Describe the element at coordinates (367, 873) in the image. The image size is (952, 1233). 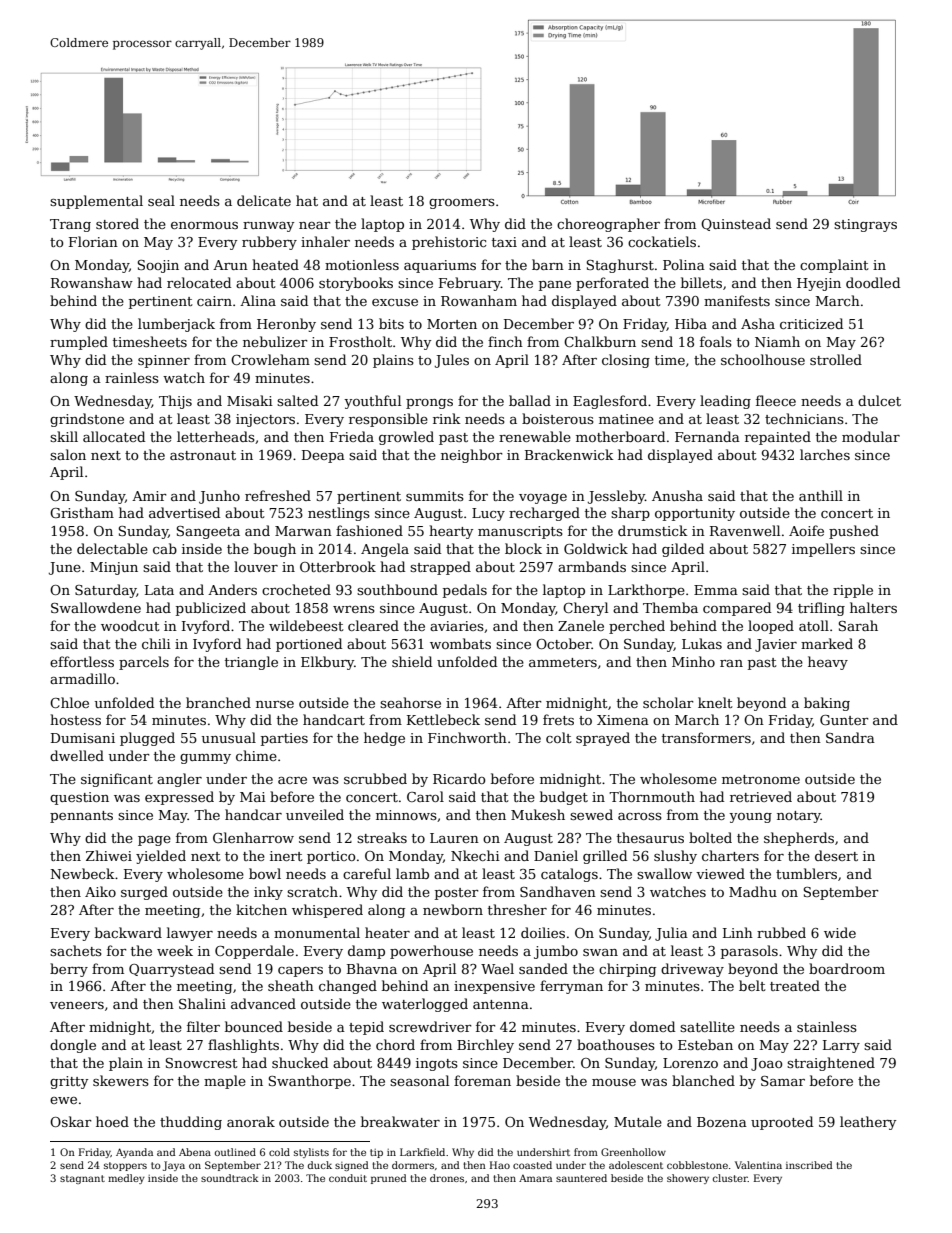
I see `careful` at that location.
